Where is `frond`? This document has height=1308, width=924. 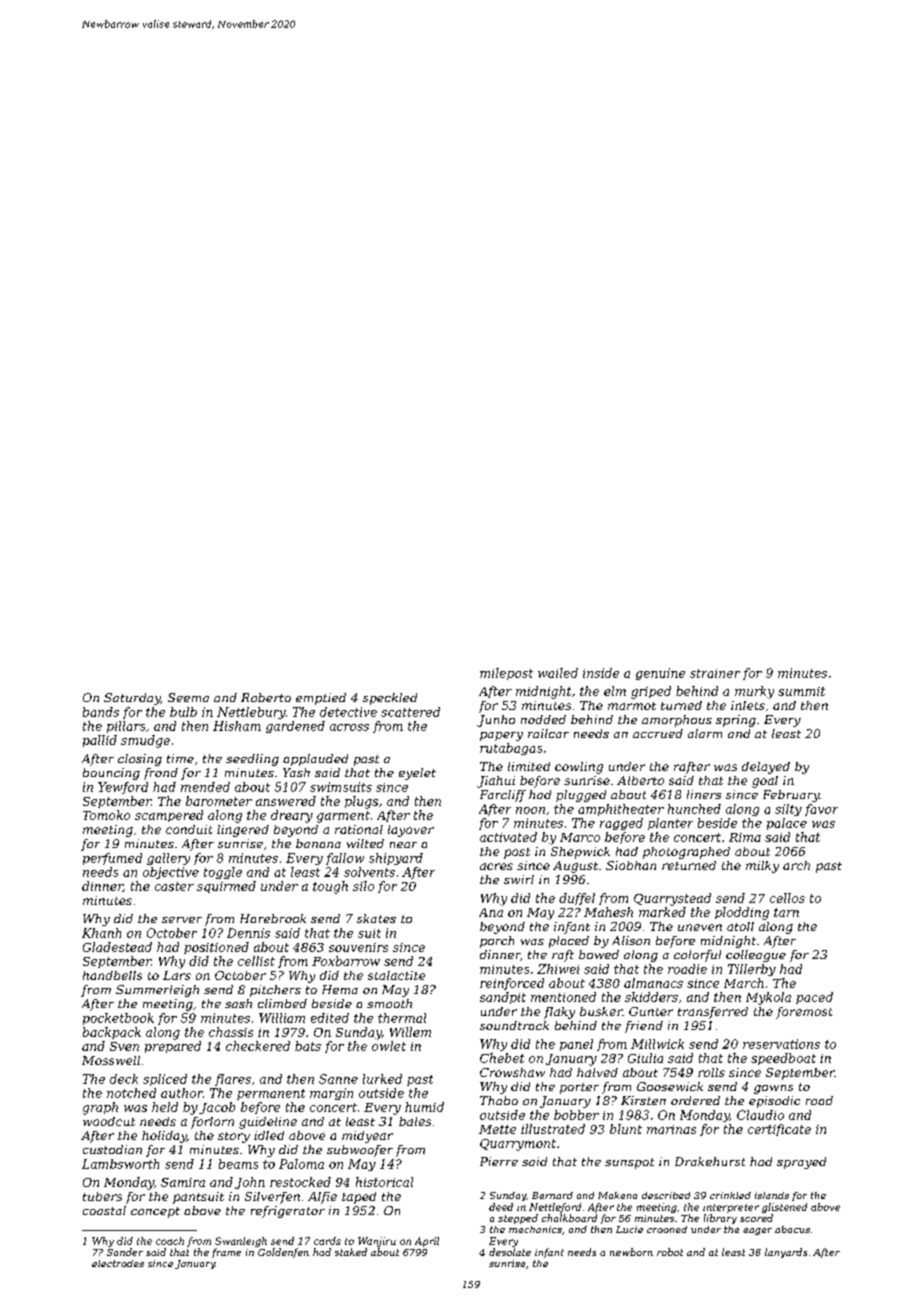
frond is located at coordinates (161, 774).
